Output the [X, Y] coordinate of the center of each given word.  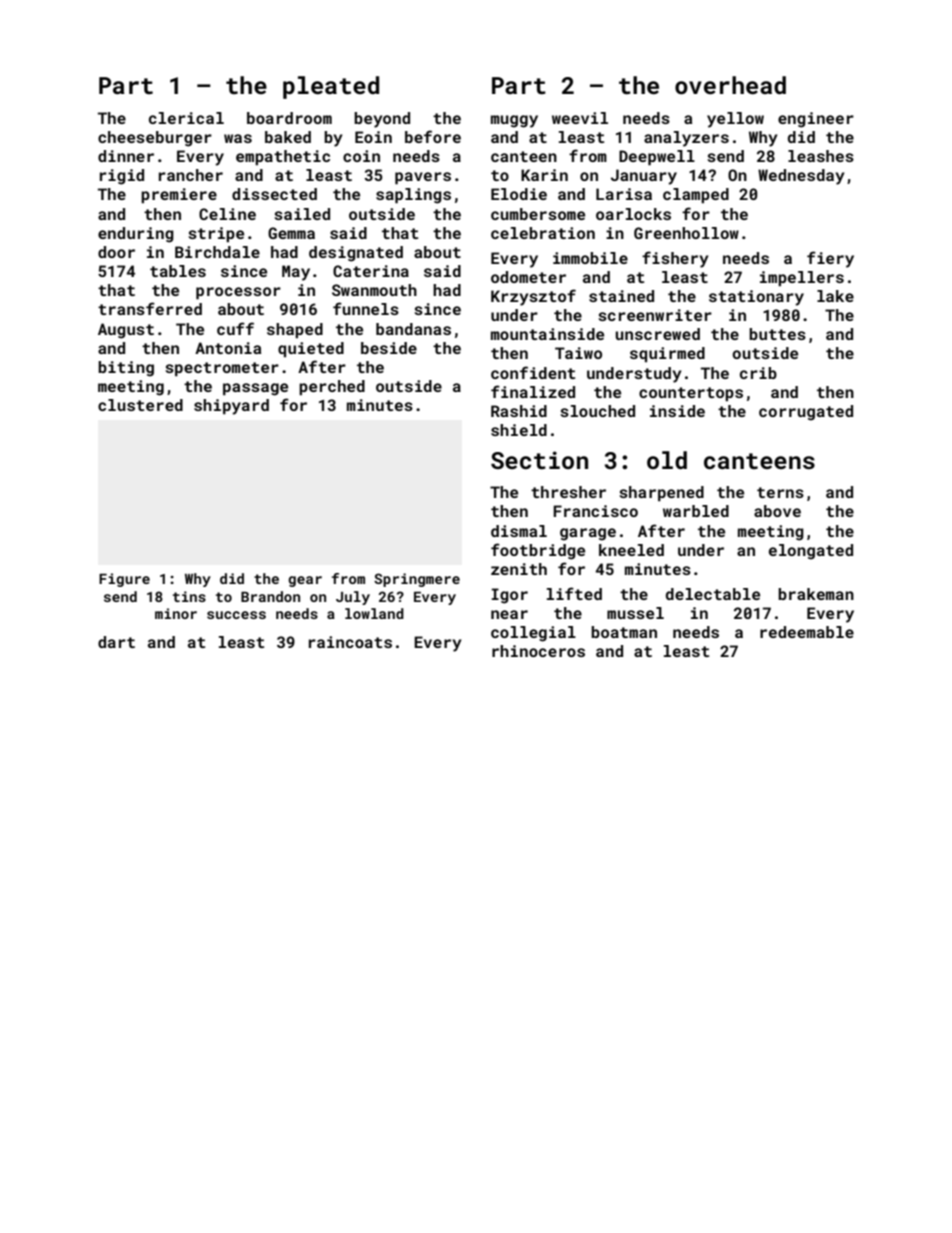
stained [621, 296]
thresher [568, 492]
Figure [124, 580]
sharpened [661, 494]
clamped [696, 195]
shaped [295, 330]
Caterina [371, 271]
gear [305, 581]
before [433, 136]
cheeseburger [155, 139]
